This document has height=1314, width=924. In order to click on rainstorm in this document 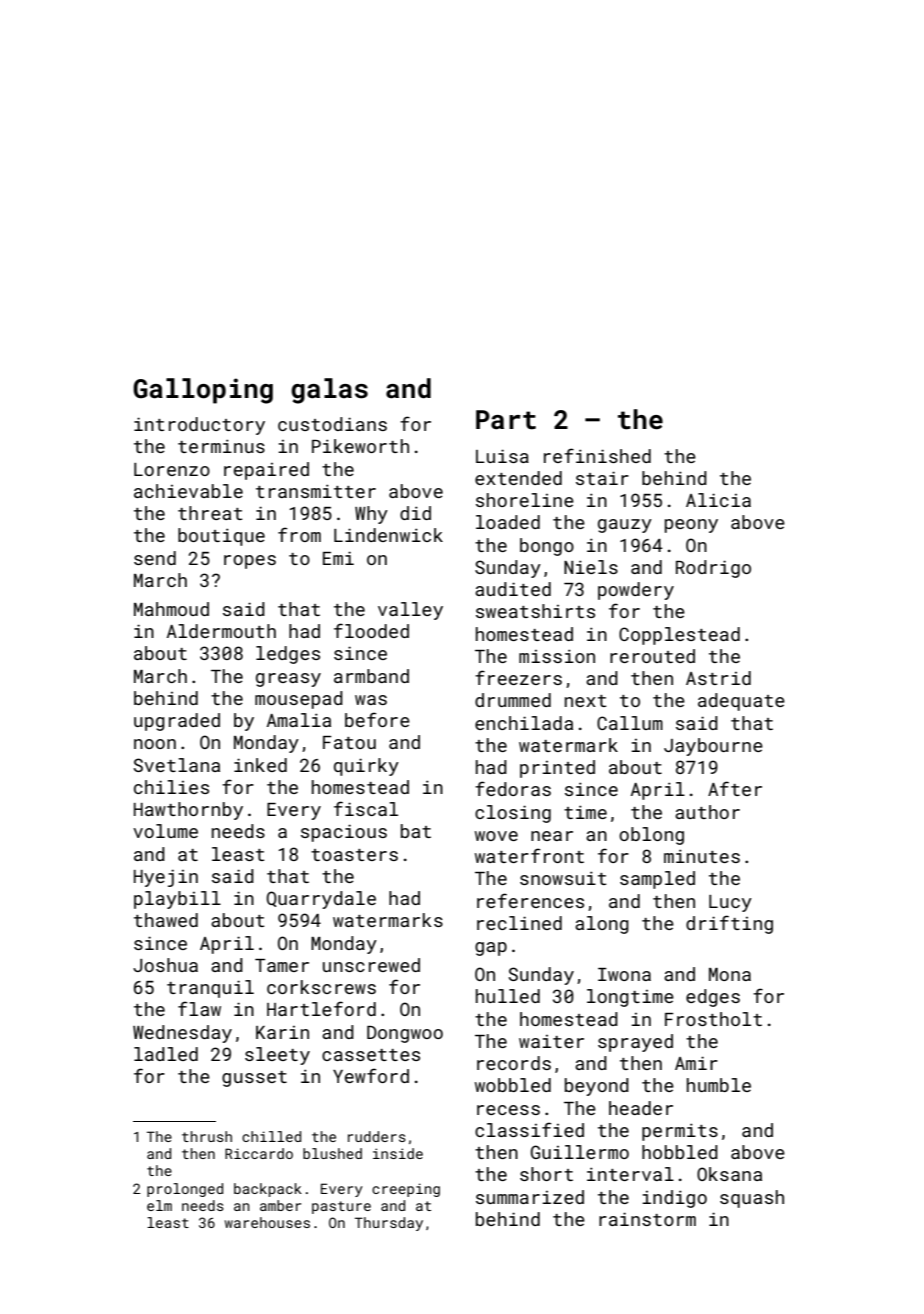, I will do `click(647, 1219)`.
